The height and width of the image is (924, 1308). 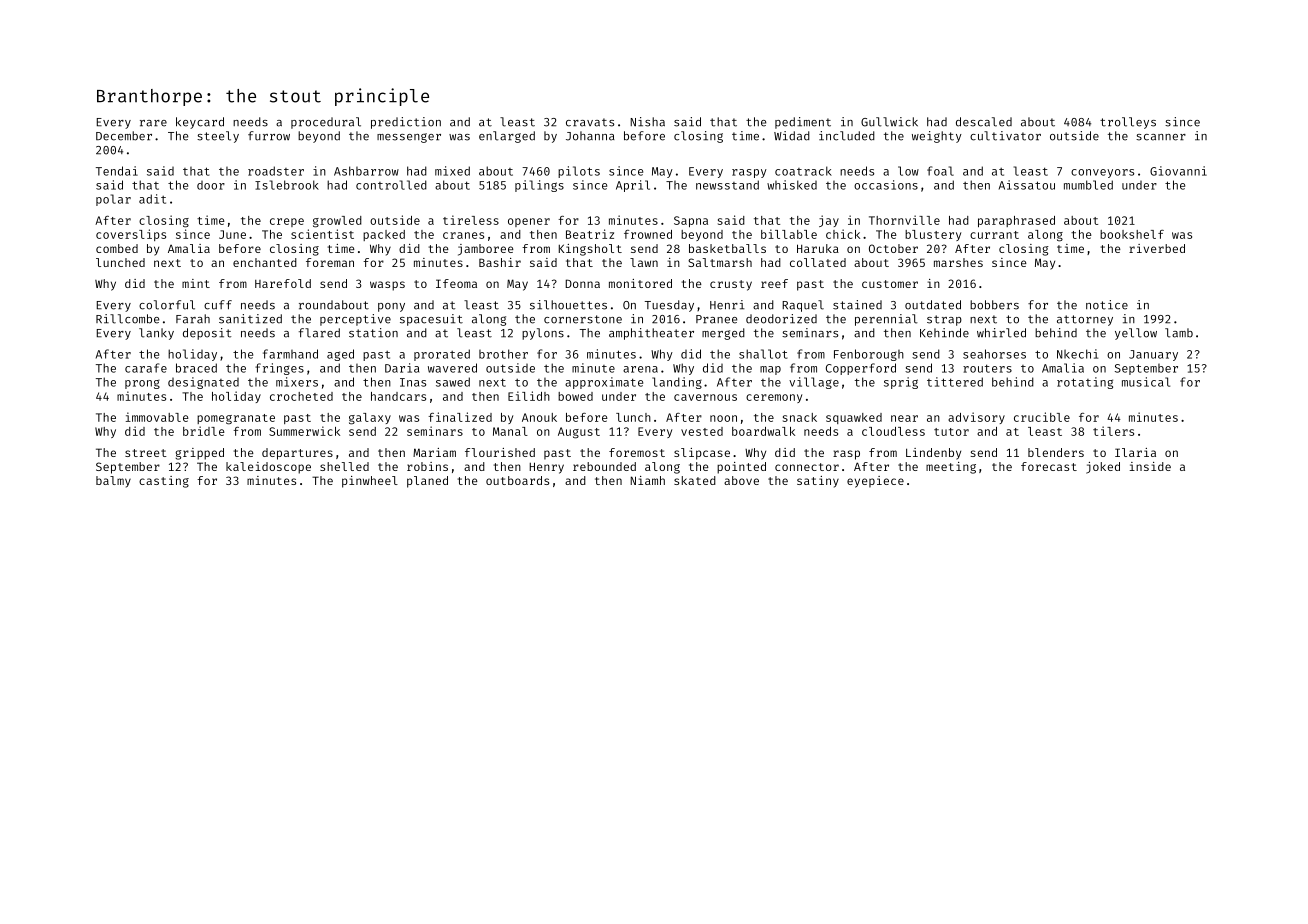 I want to click on cavernous, so click(x=705, y=397).
